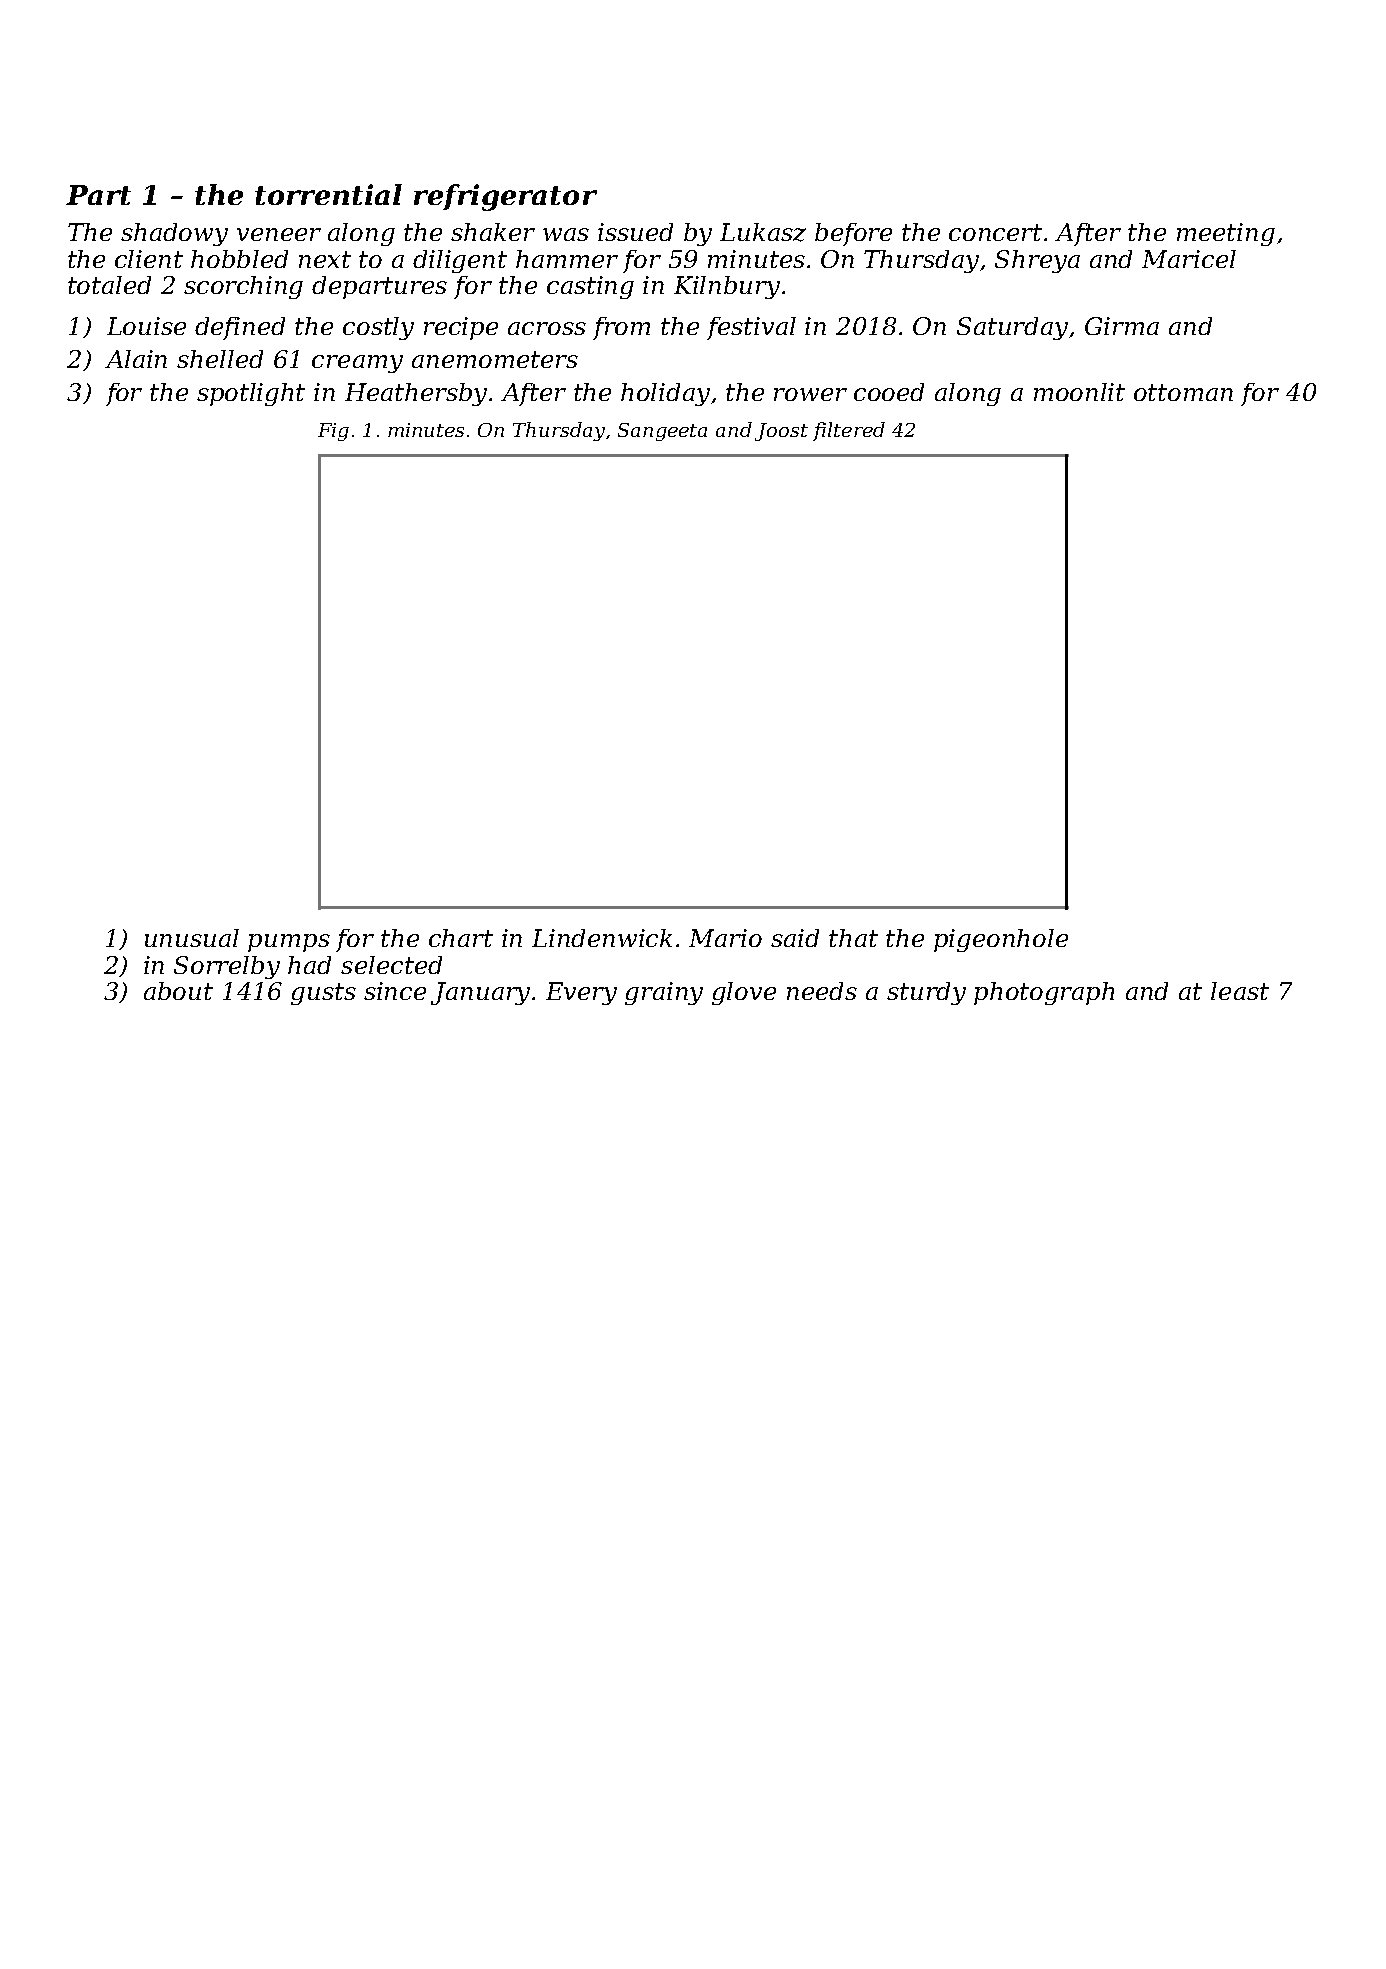 The height and width of the image is (1969, 1386). Describe the element at coordinates (590, 287) in the image. I see `casting` at that location.
